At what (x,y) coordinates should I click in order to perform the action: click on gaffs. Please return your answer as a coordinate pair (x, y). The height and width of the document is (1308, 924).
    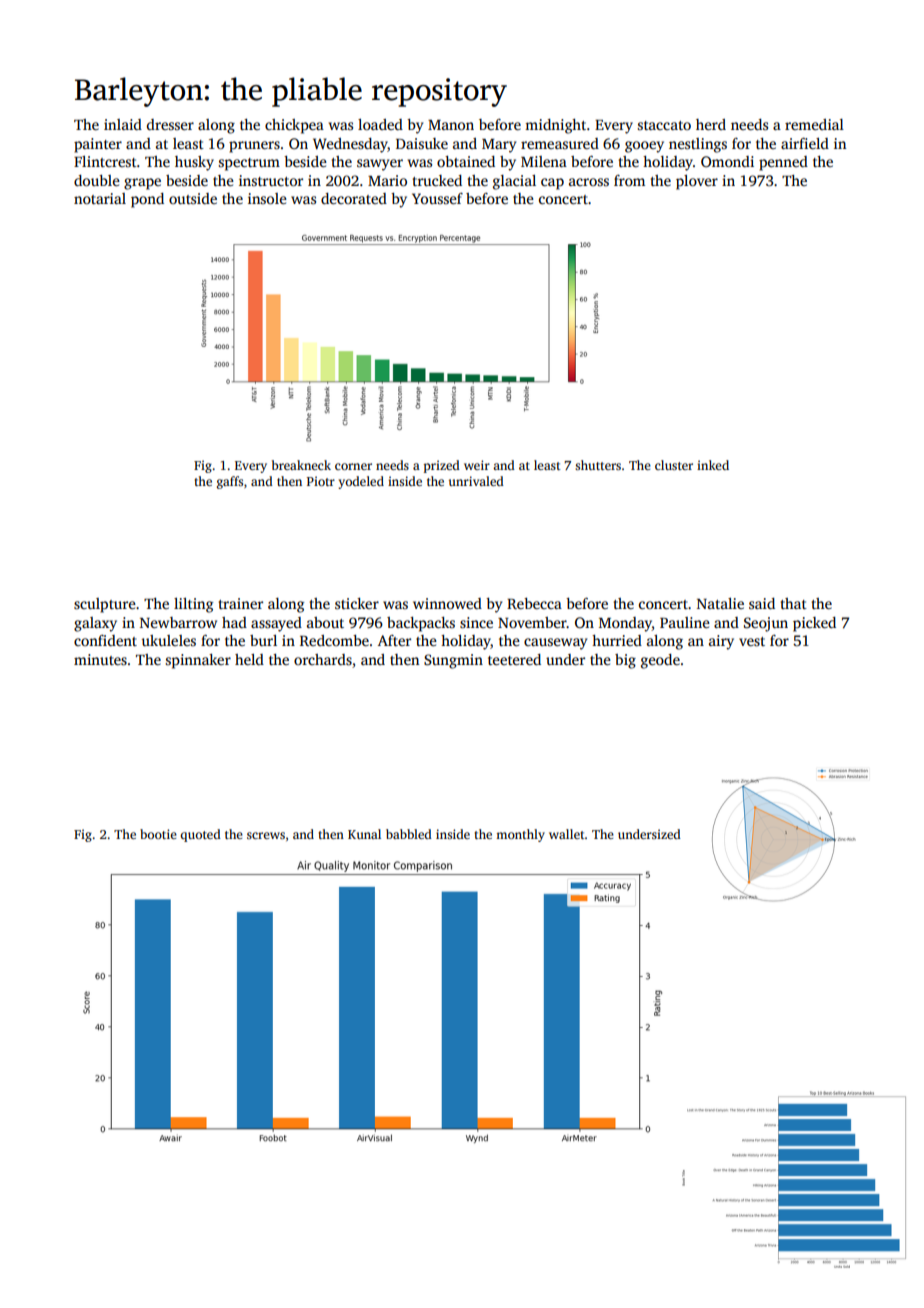
    Looking at the image, I should click on (230, 482).
